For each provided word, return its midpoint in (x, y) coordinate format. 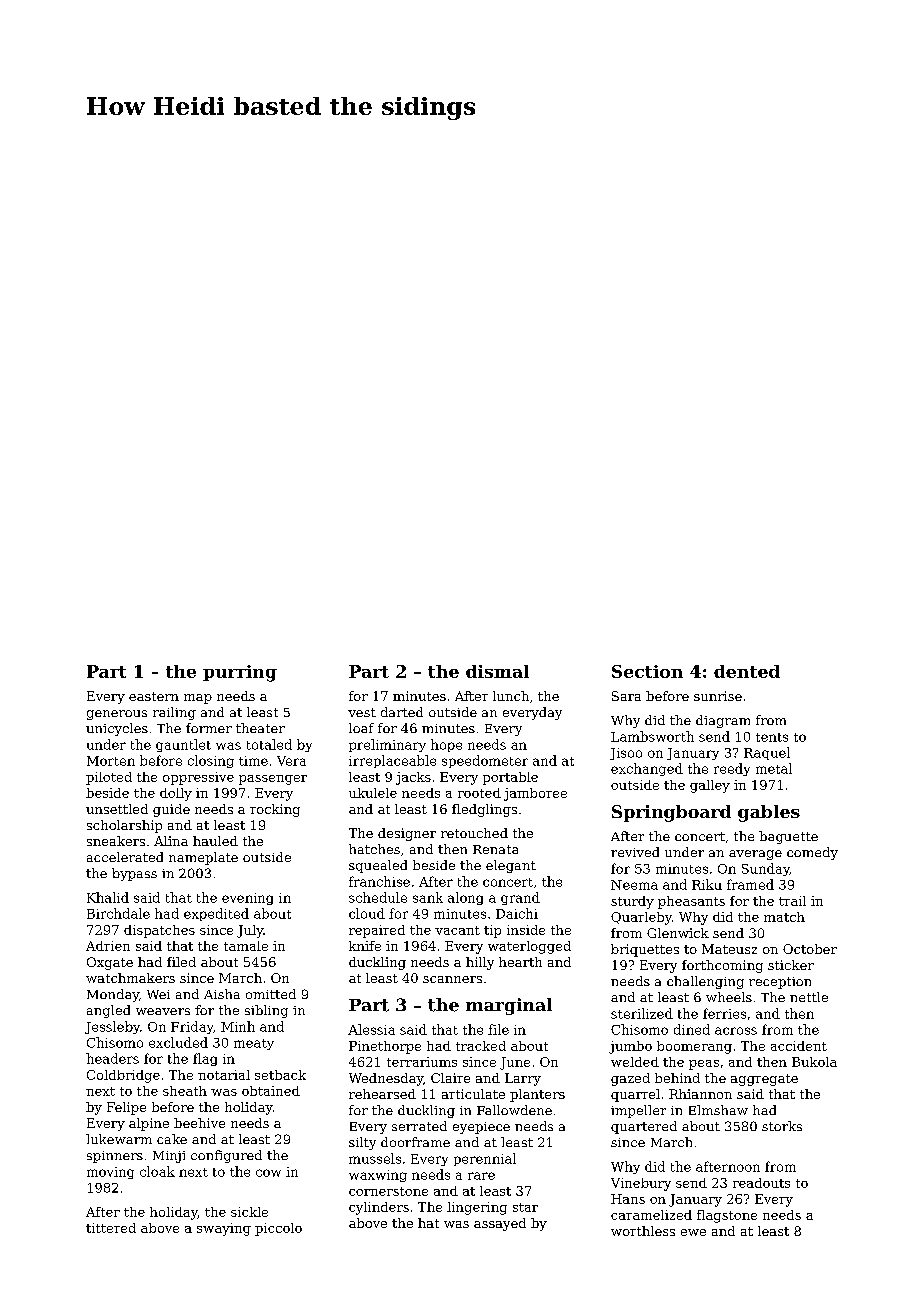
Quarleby (641, 918)
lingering (477, 1208)
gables (769, 813)
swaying (224, 1229)
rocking (275, 810)
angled (108, 1011)
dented (747, 671)
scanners (452, 979)
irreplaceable (392, 761)
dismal (497, 671)
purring (240, 673)
